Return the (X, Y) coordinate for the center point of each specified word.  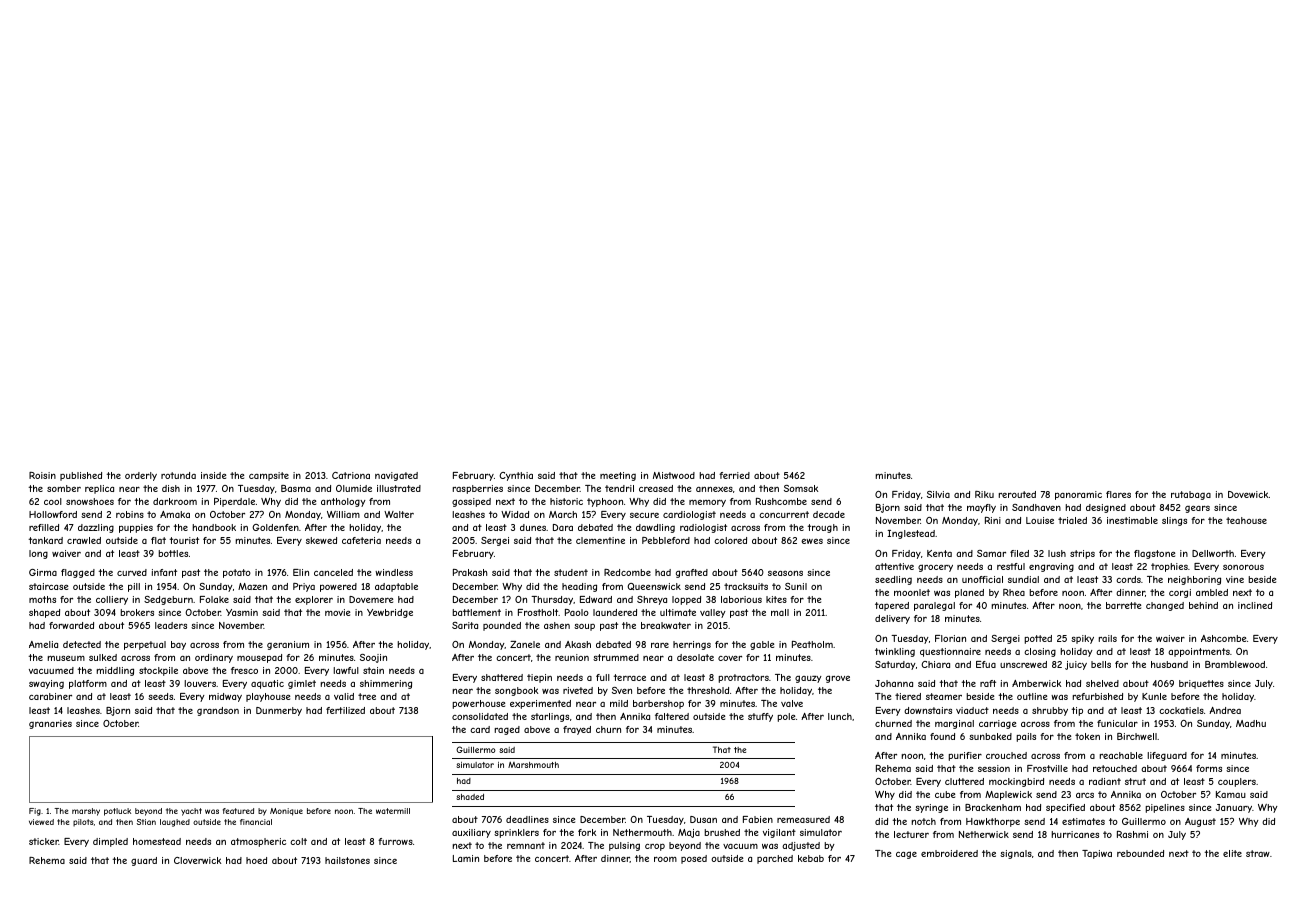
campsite (269, 476)
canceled (333, 572)
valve (792, 703)
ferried (734, 475)
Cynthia (516, 476)
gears (1197, 509)
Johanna (894, 683)
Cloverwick (197, 860)
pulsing (624, 846)
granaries (50, 724)
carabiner (50, 696)
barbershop (658, 704)
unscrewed (1023, 664)
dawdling (655, 528)
